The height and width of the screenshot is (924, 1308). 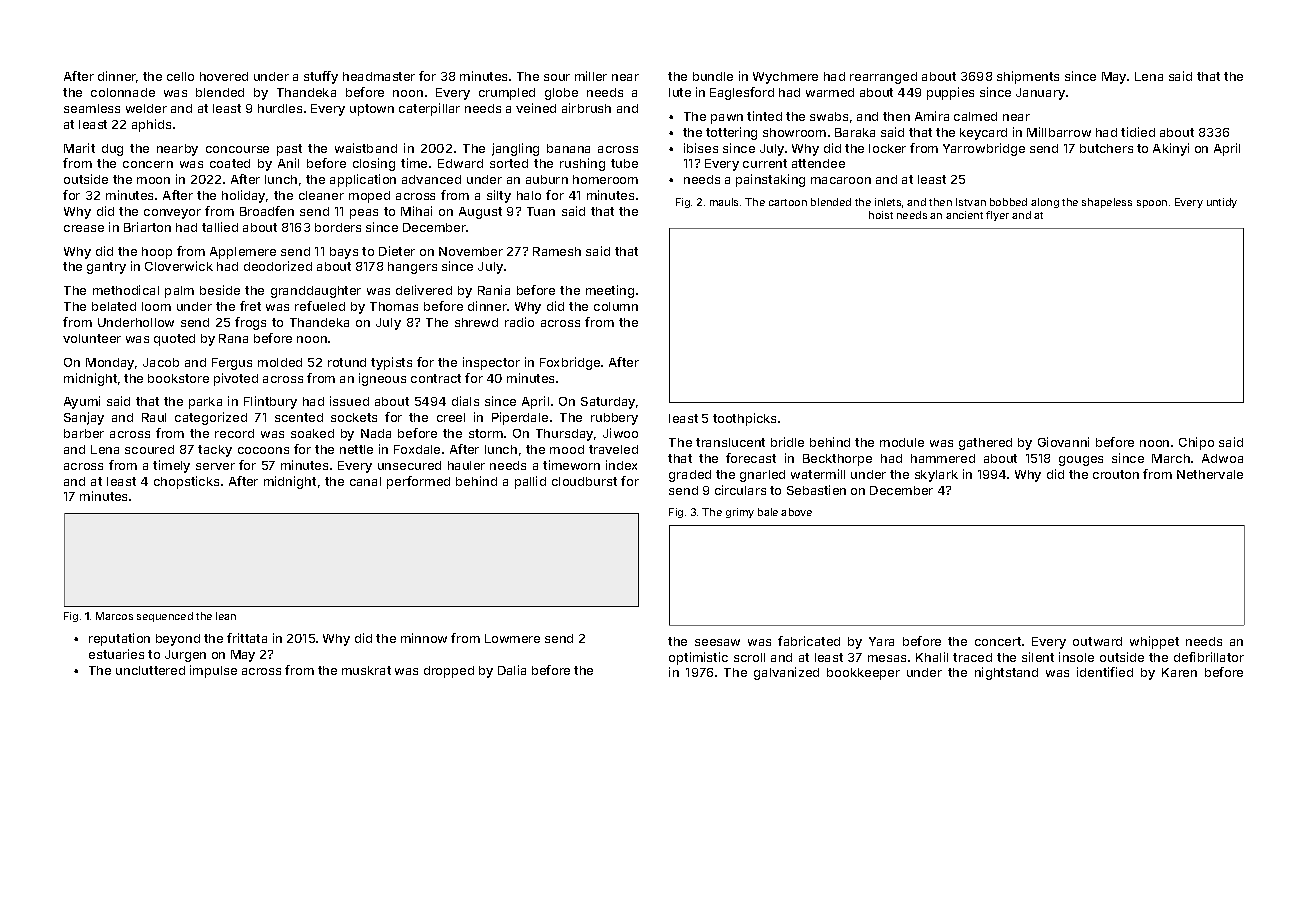 What do you see at coordinates (701, 148) in the screenshot?
I see `ibises` at bounding box center [701, 148].
